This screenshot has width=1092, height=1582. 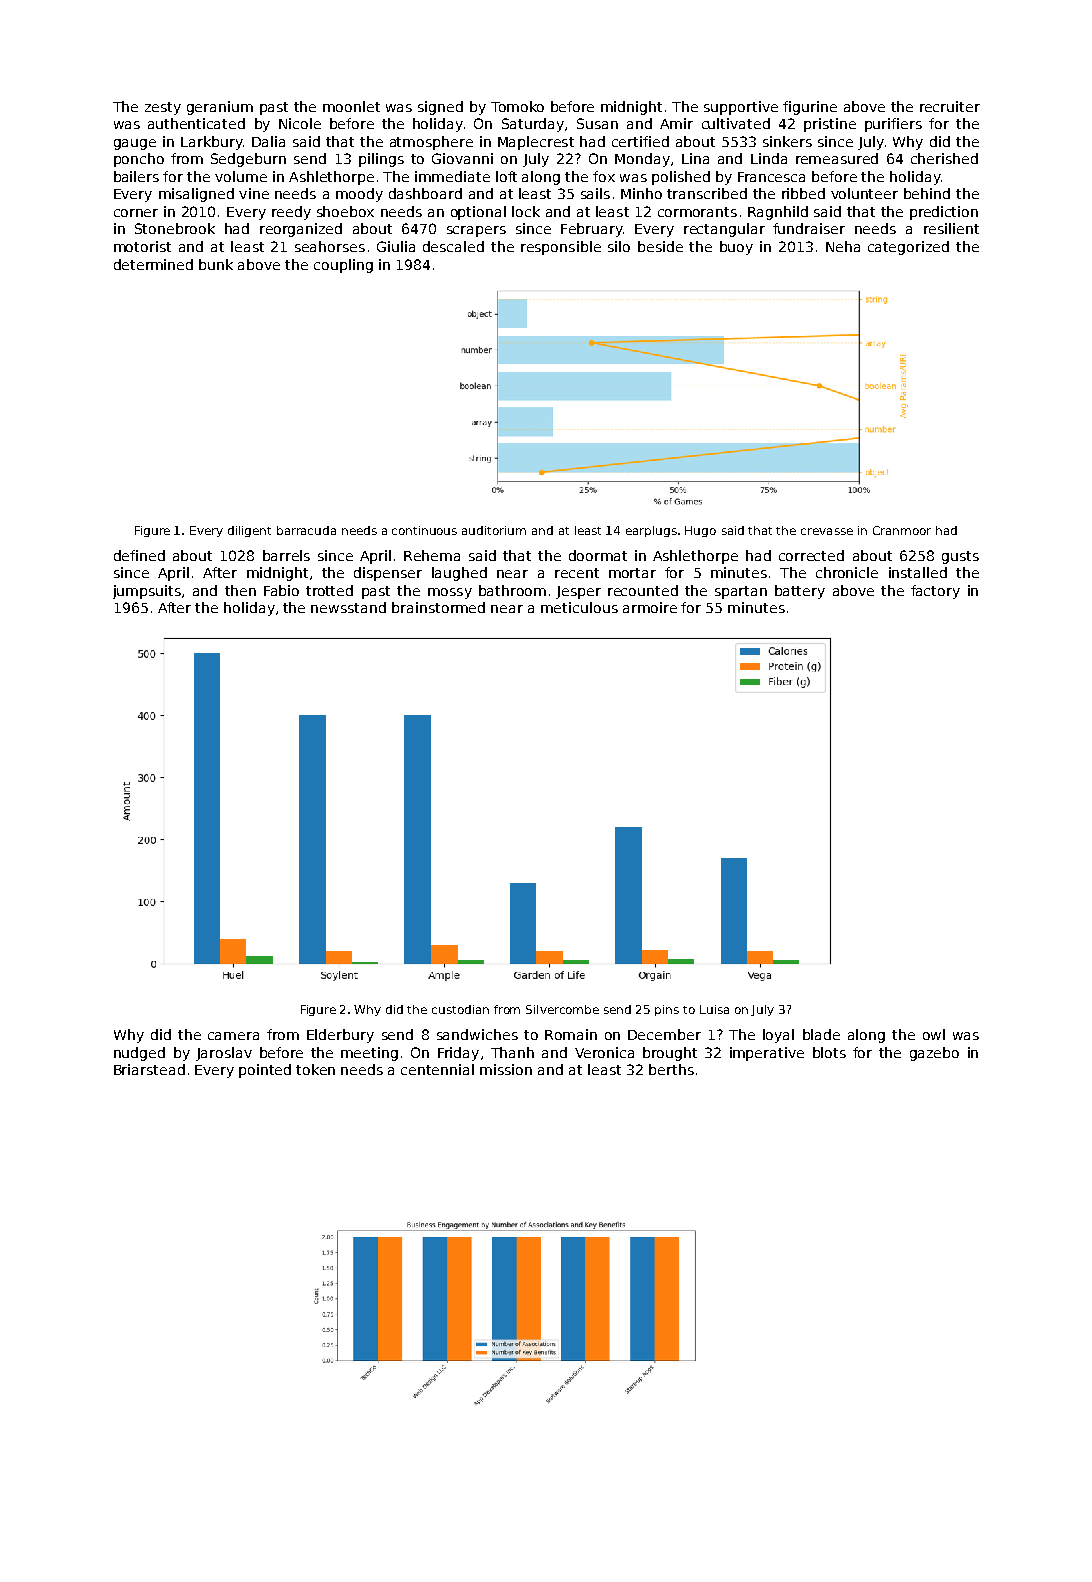 What do you see at coordinates (233, 1036) in the screenshot?
I see `camera` at bounding box center [233, 1036].
